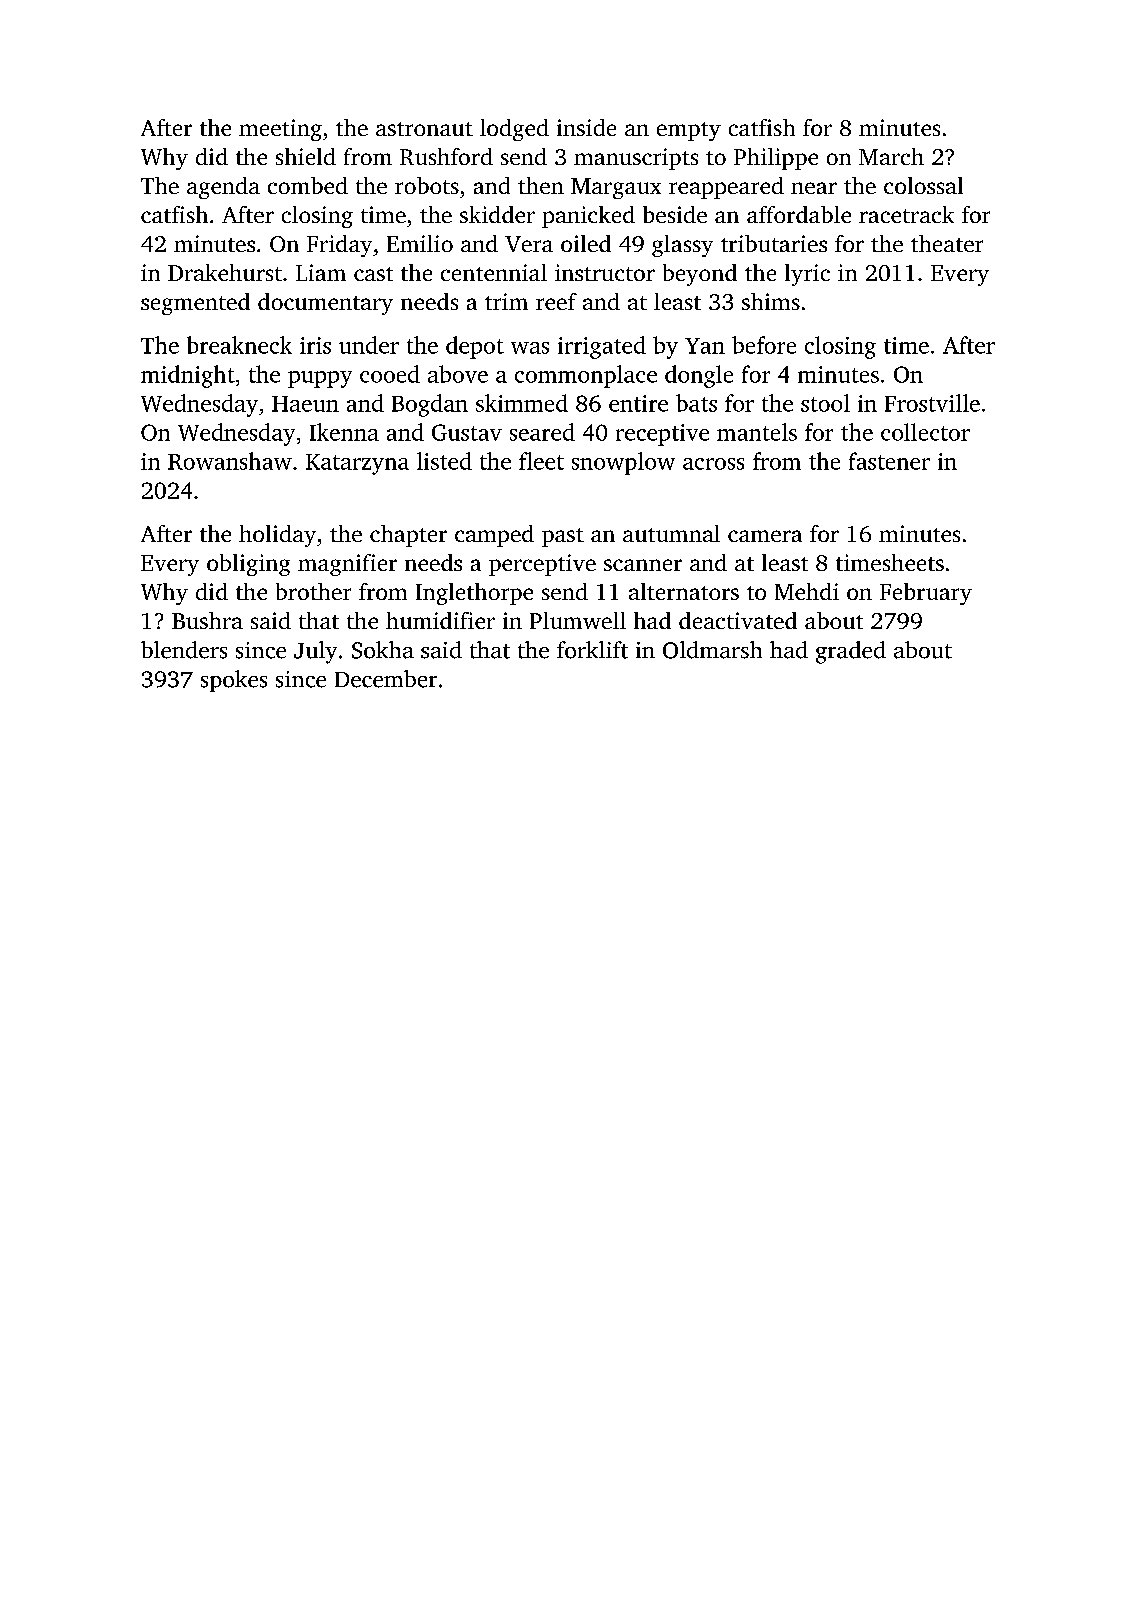  Describe the element at coordinates (926, 594) in the screenshot. I see `February` at that location.
